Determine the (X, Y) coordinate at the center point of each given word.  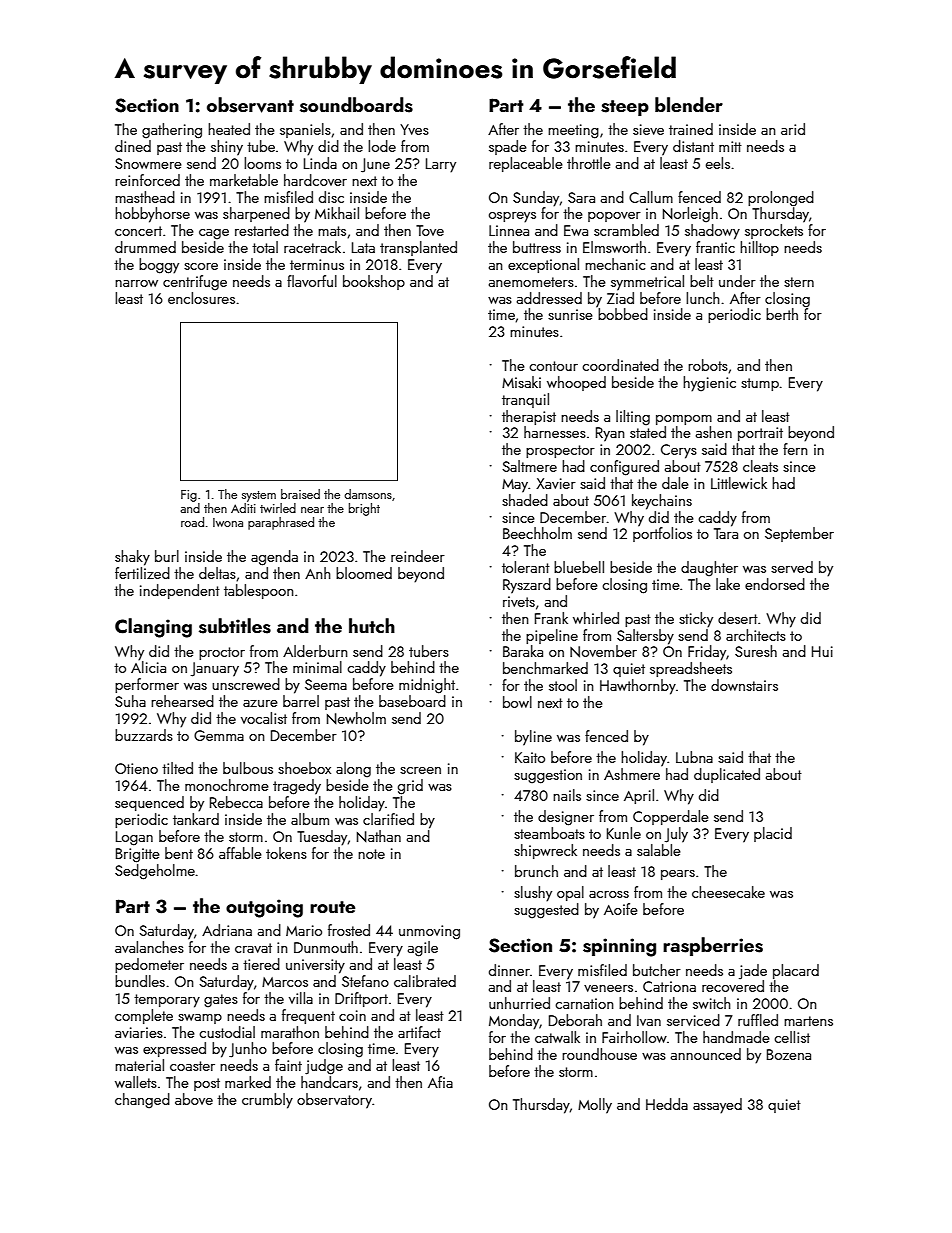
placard (796, 971)
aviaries (139, 1032)
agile (422, 949)
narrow (136, 283)
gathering (172, 131)
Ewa (576, 230)
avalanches (149, 947)
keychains (662, 502)
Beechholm (537, 533)
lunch (703, 298)
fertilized (142, 573)
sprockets (774, 231)
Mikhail (337, 213)
